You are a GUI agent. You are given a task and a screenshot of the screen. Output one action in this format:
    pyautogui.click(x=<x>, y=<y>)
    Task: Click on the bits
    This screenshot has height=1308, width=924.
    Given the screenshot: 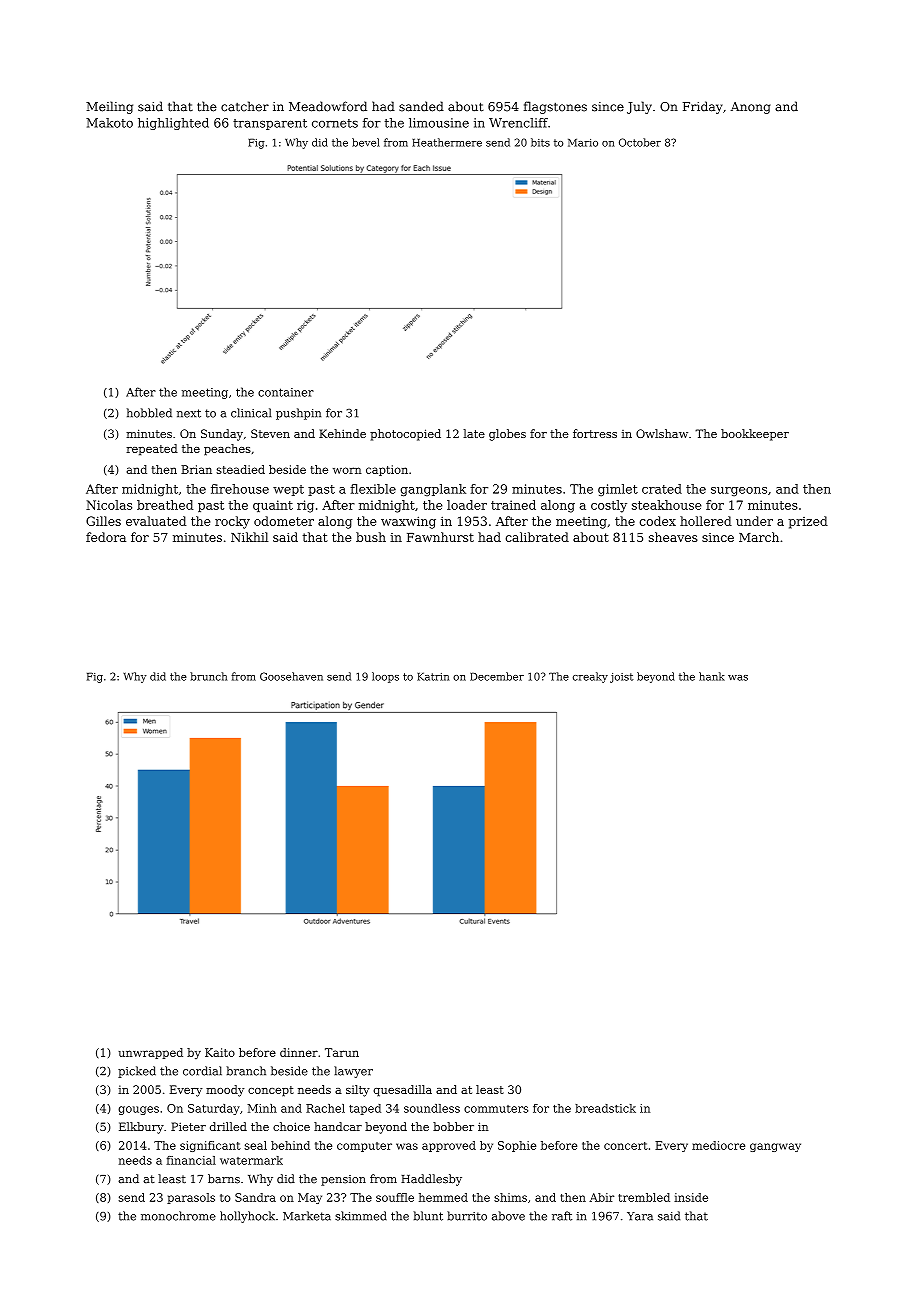 What is the action you would take?
    pyautogui.click(x=540, y=142)
